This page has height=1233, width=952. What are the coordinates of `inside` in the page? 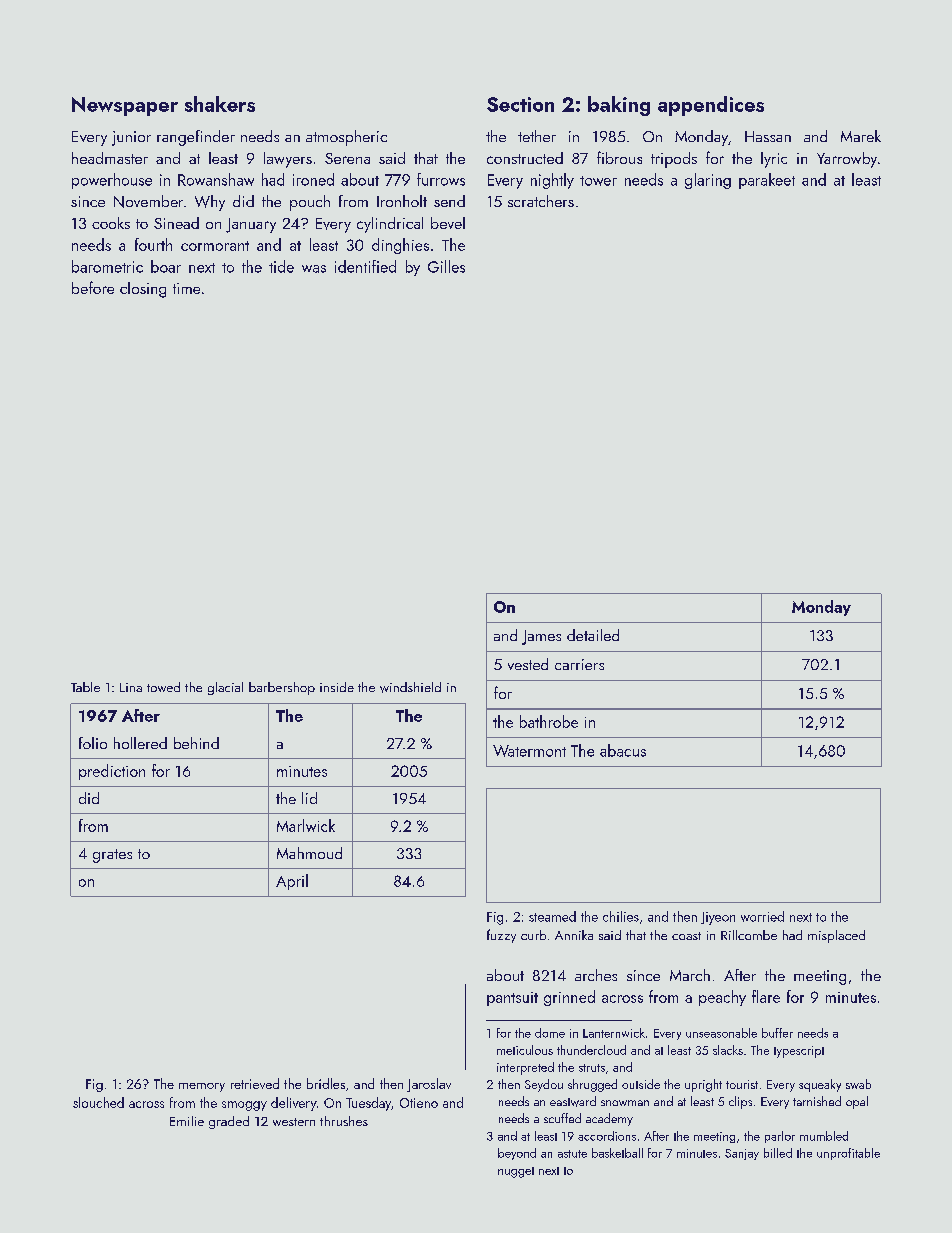 It's located at (337, 687).
